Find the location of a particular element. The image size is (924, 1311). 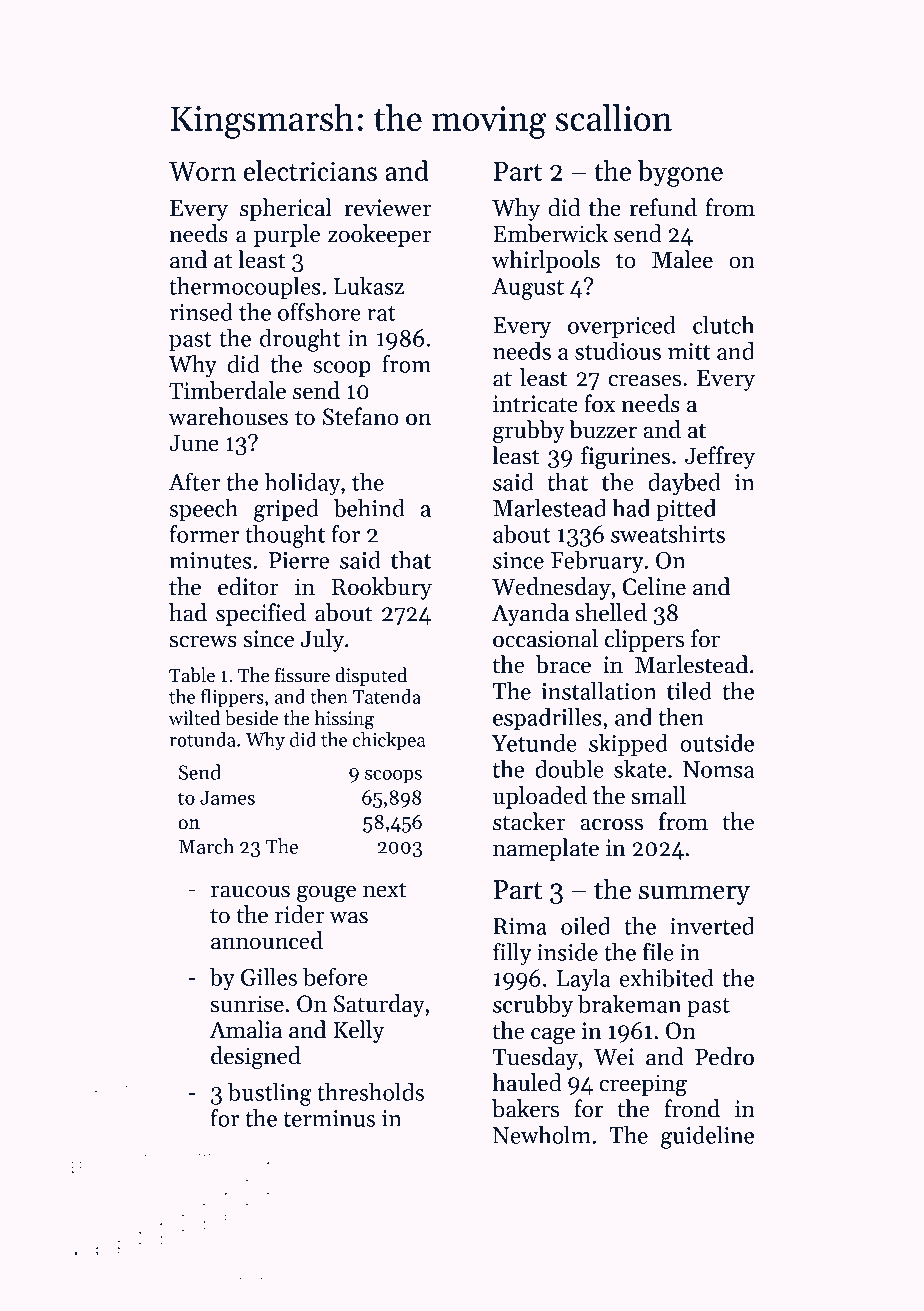

inverted is located at coordinates (712, 926).
